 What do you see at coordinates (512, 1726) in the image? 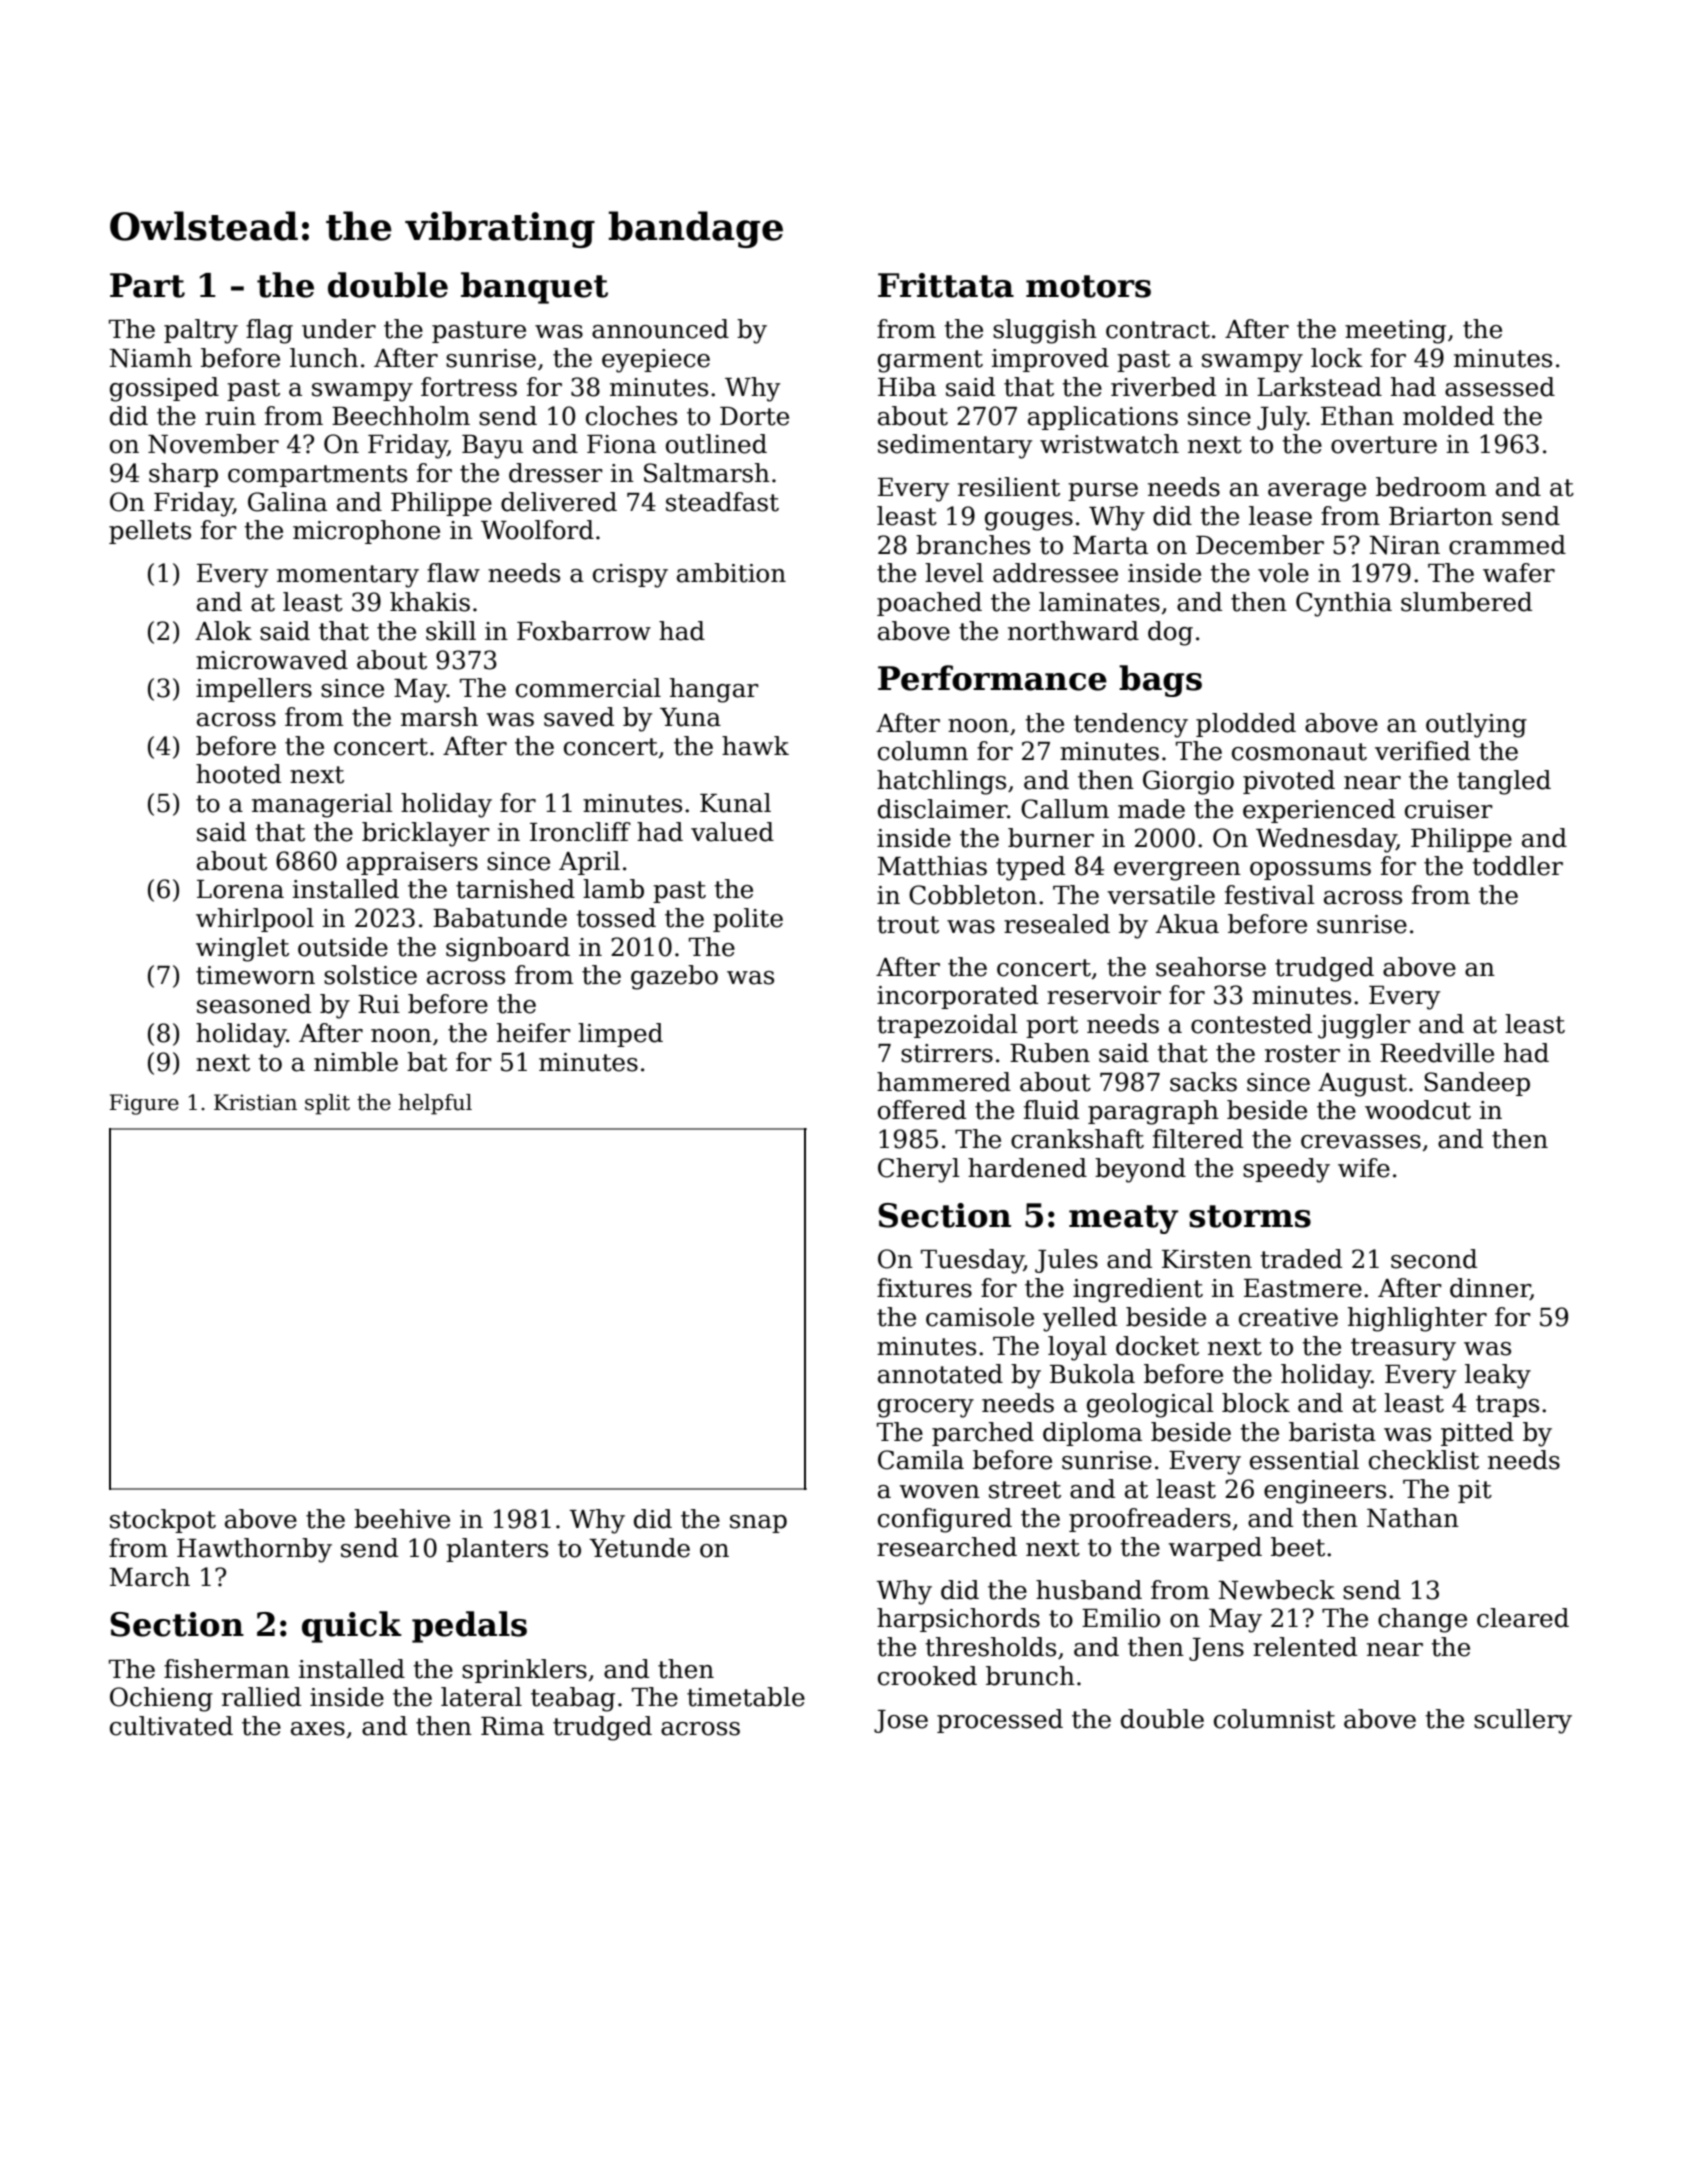
I see `Rima` at bounding box center [512, 1726].
